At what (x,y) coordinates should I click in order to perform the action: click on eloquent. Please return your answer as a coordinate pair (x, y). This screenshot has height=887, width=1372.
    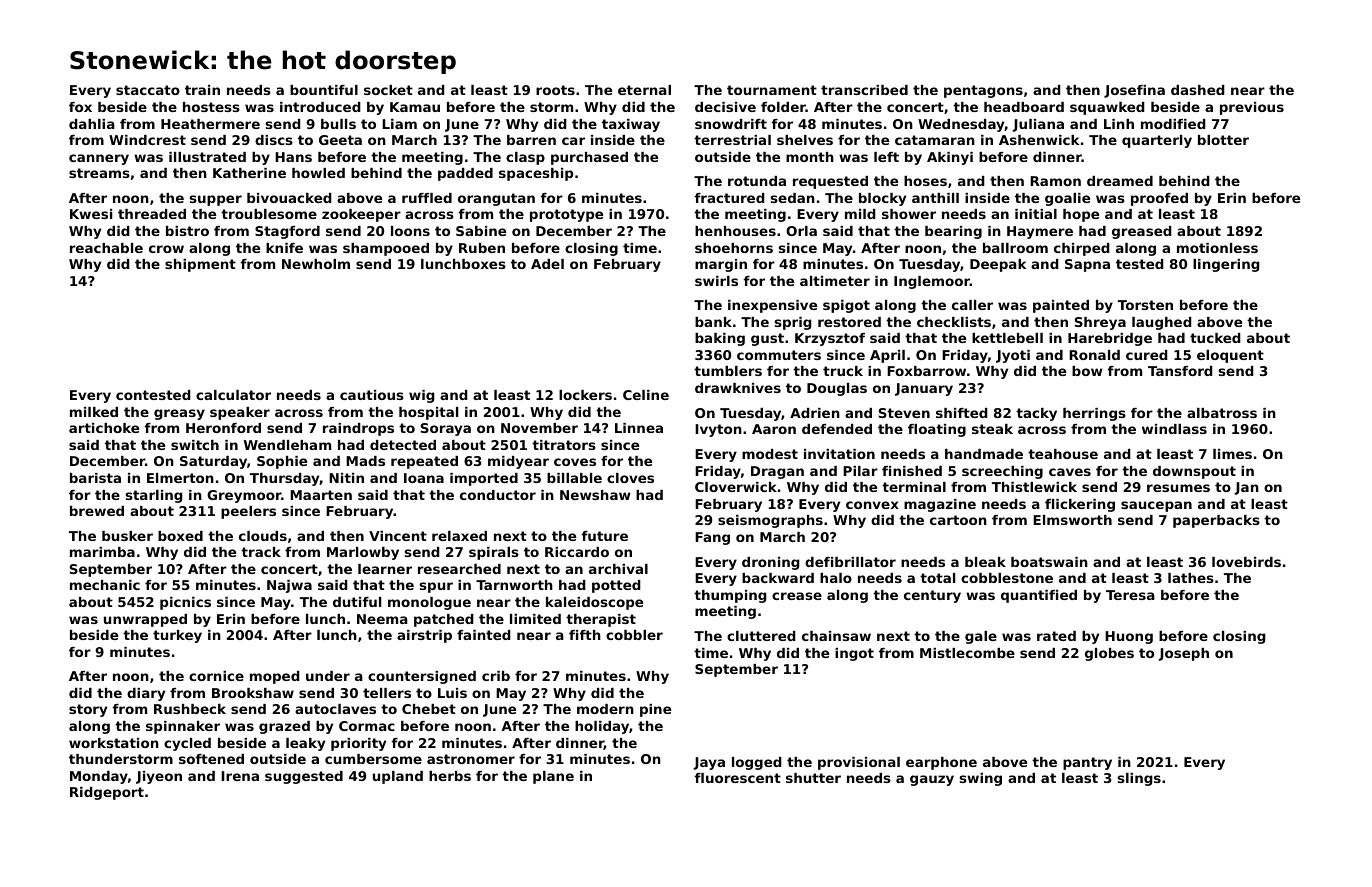
    Looking at the image, I should click on (1230, 356).
